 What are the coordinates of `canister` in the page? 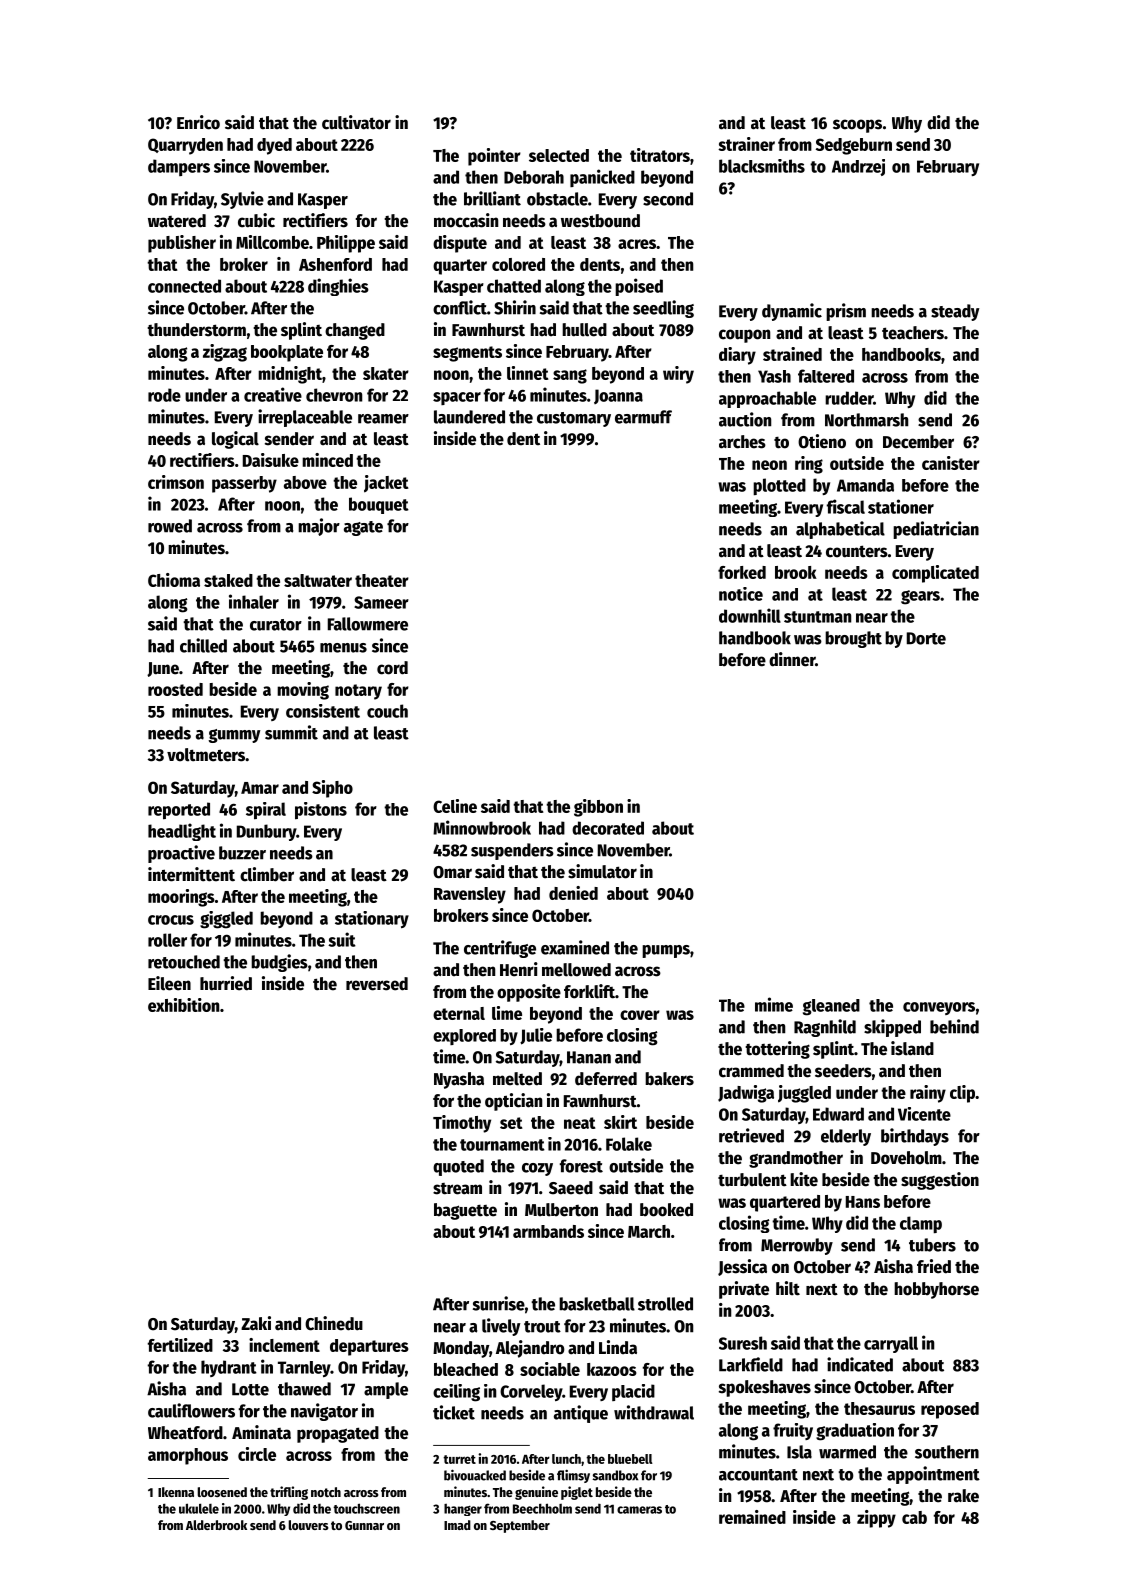 It's located at (951, 463).
